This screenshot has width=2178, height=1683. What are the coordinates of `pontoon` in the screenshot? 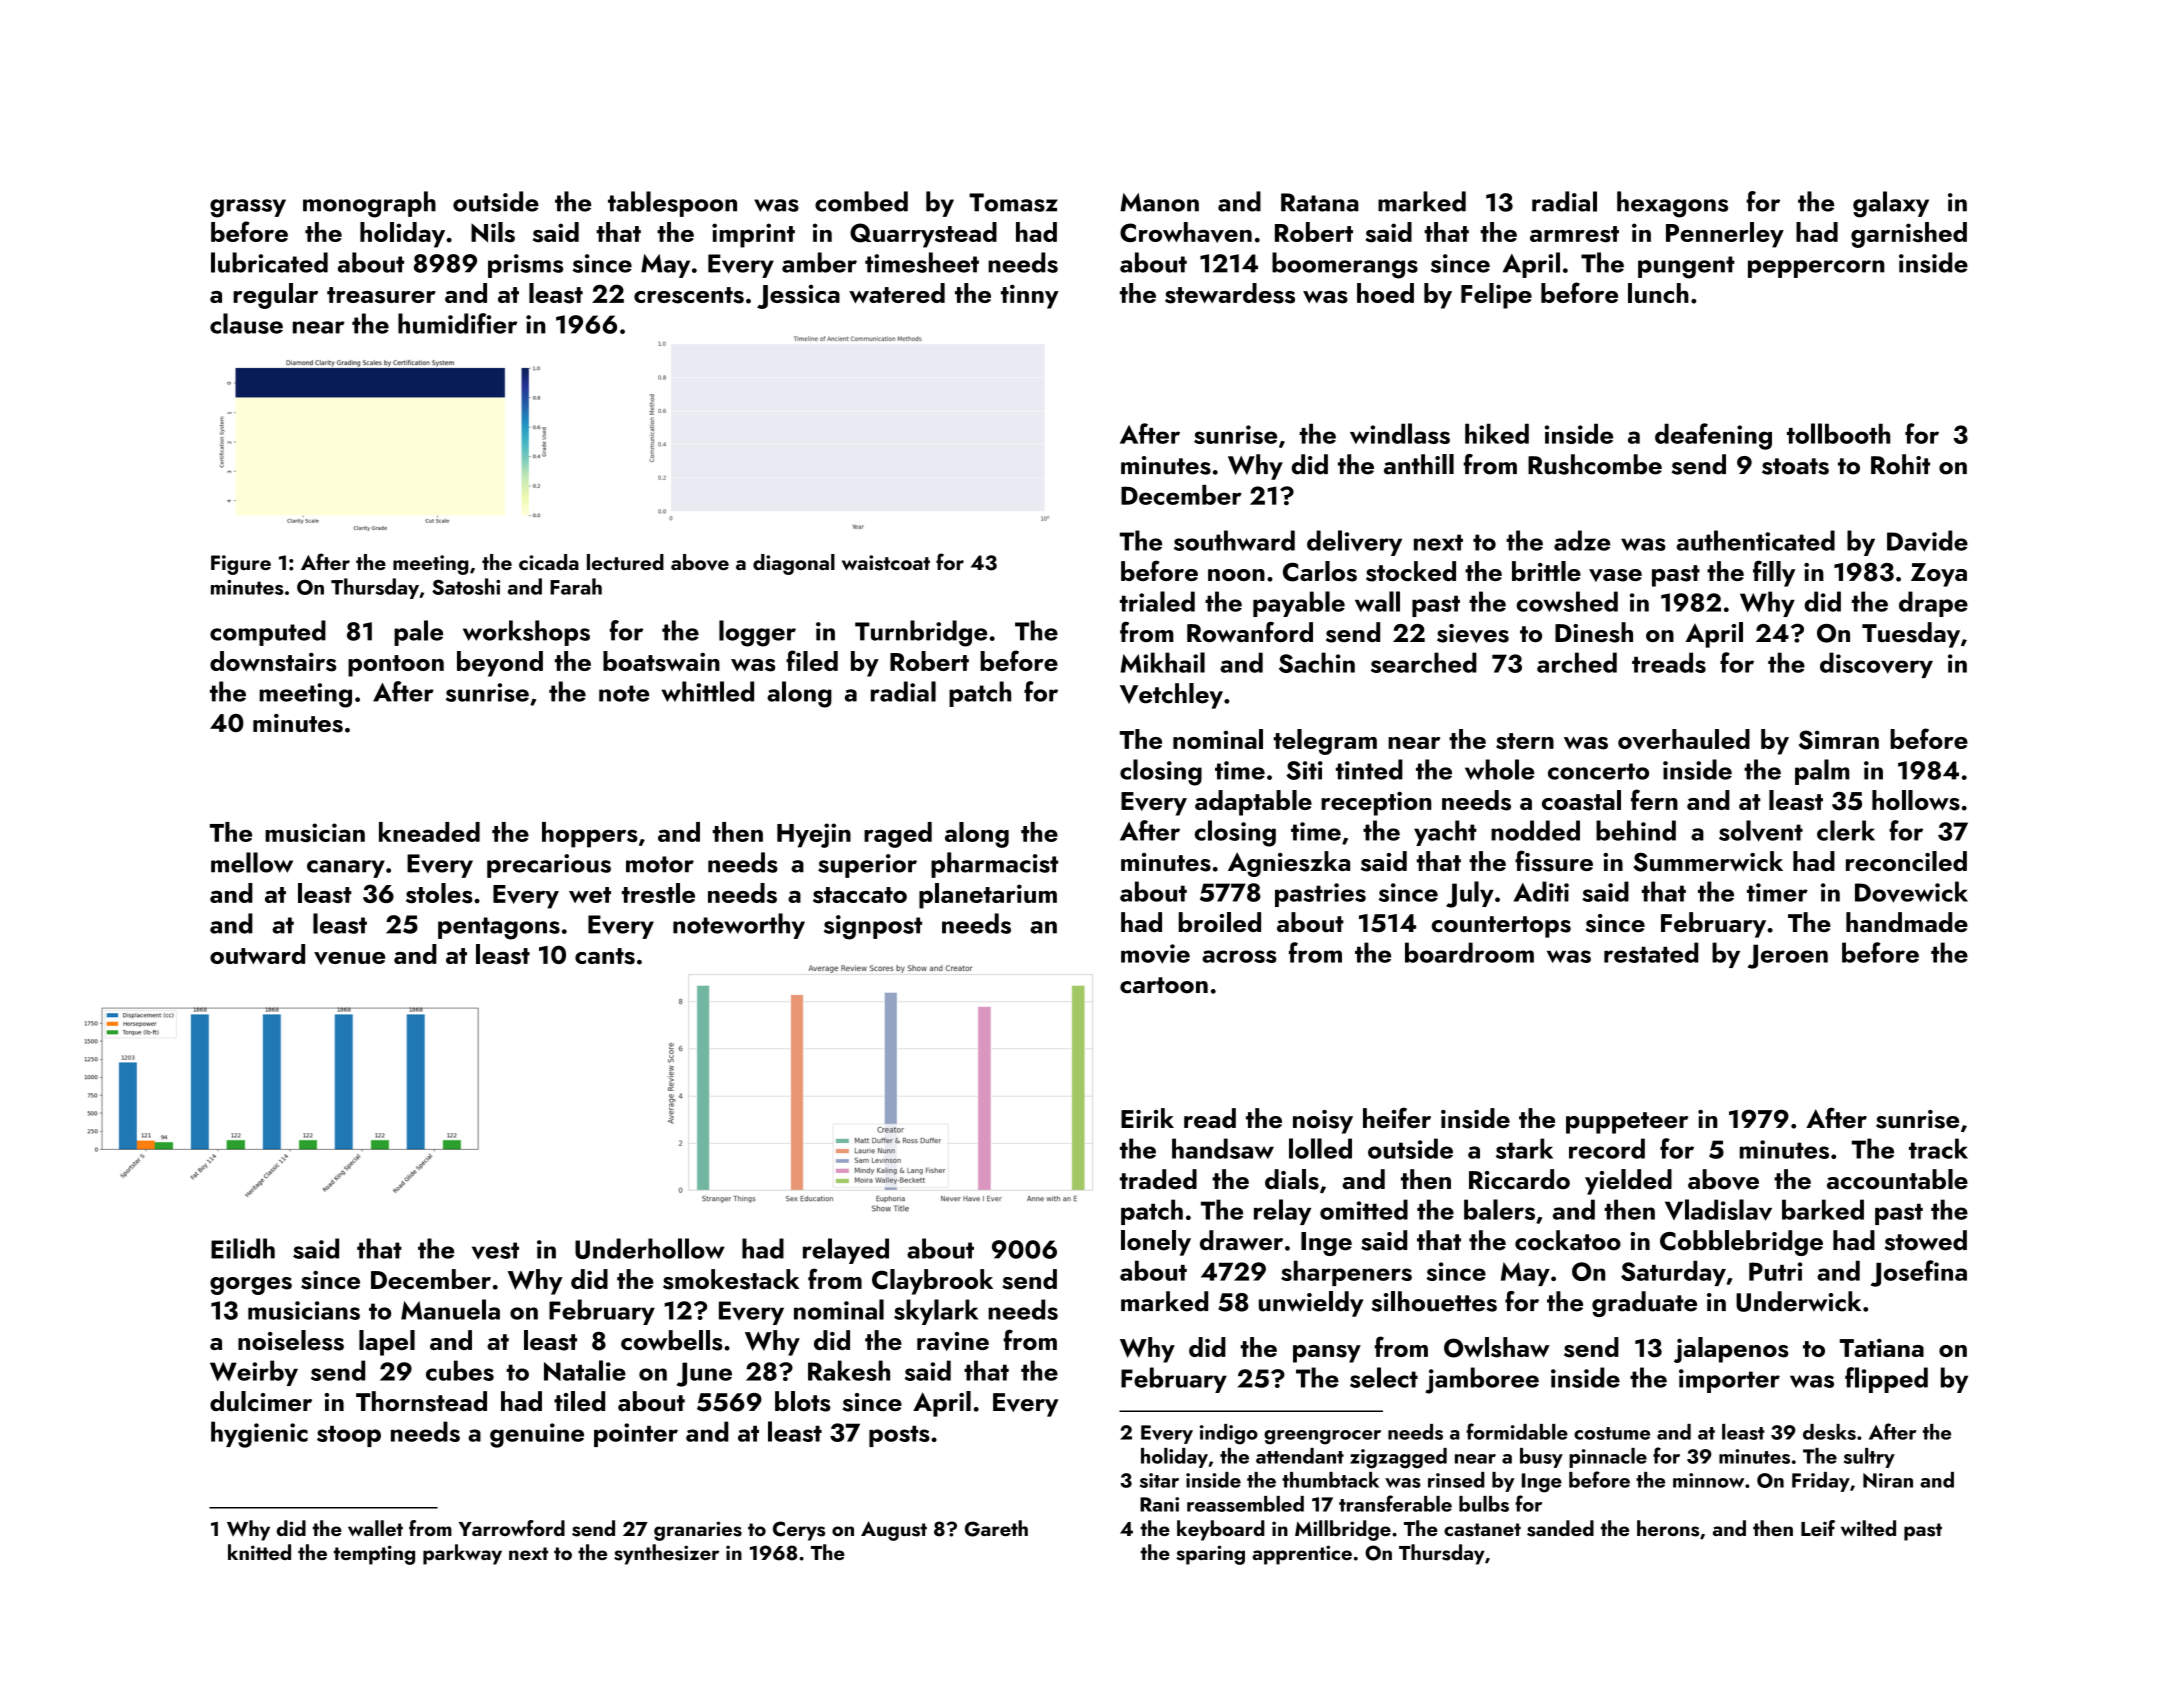 It's located at (396, 666).
